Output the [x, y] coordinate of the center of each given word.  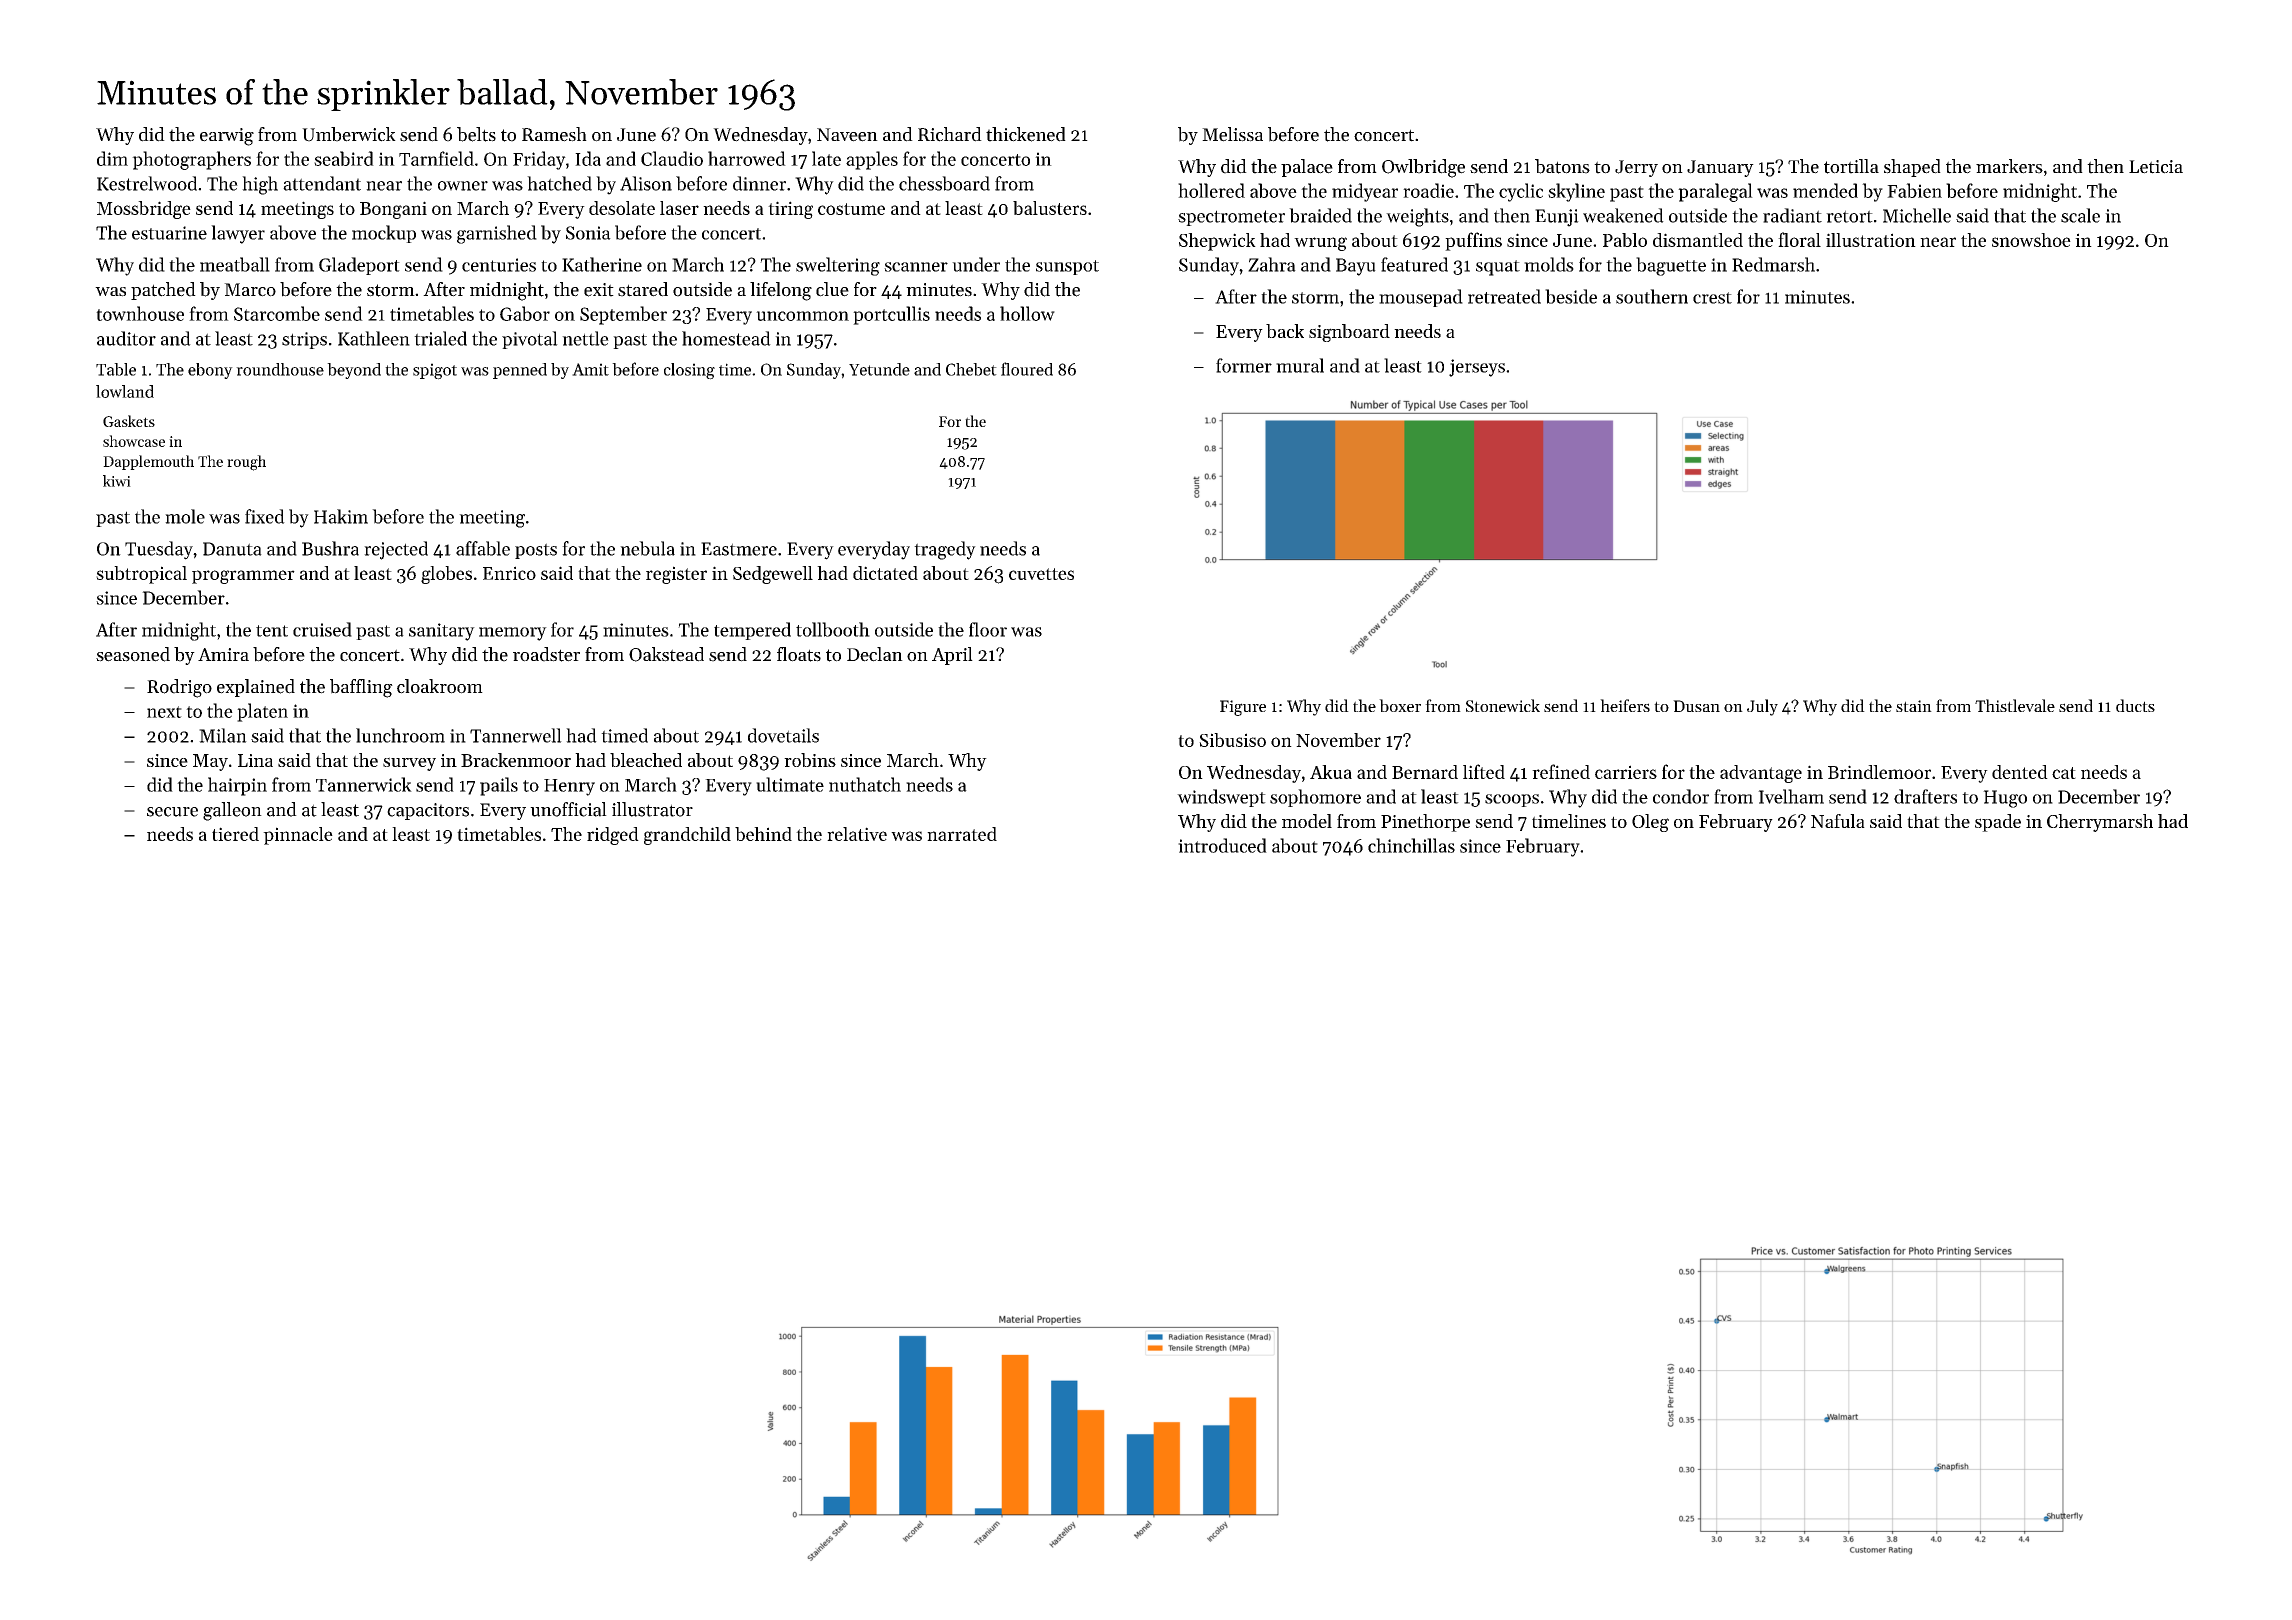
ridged [613, 836]
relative [857, 834]
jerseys [1477, 368]
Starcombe [277, 313]
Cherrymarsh [2100, 823]
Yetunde [879, 369]
